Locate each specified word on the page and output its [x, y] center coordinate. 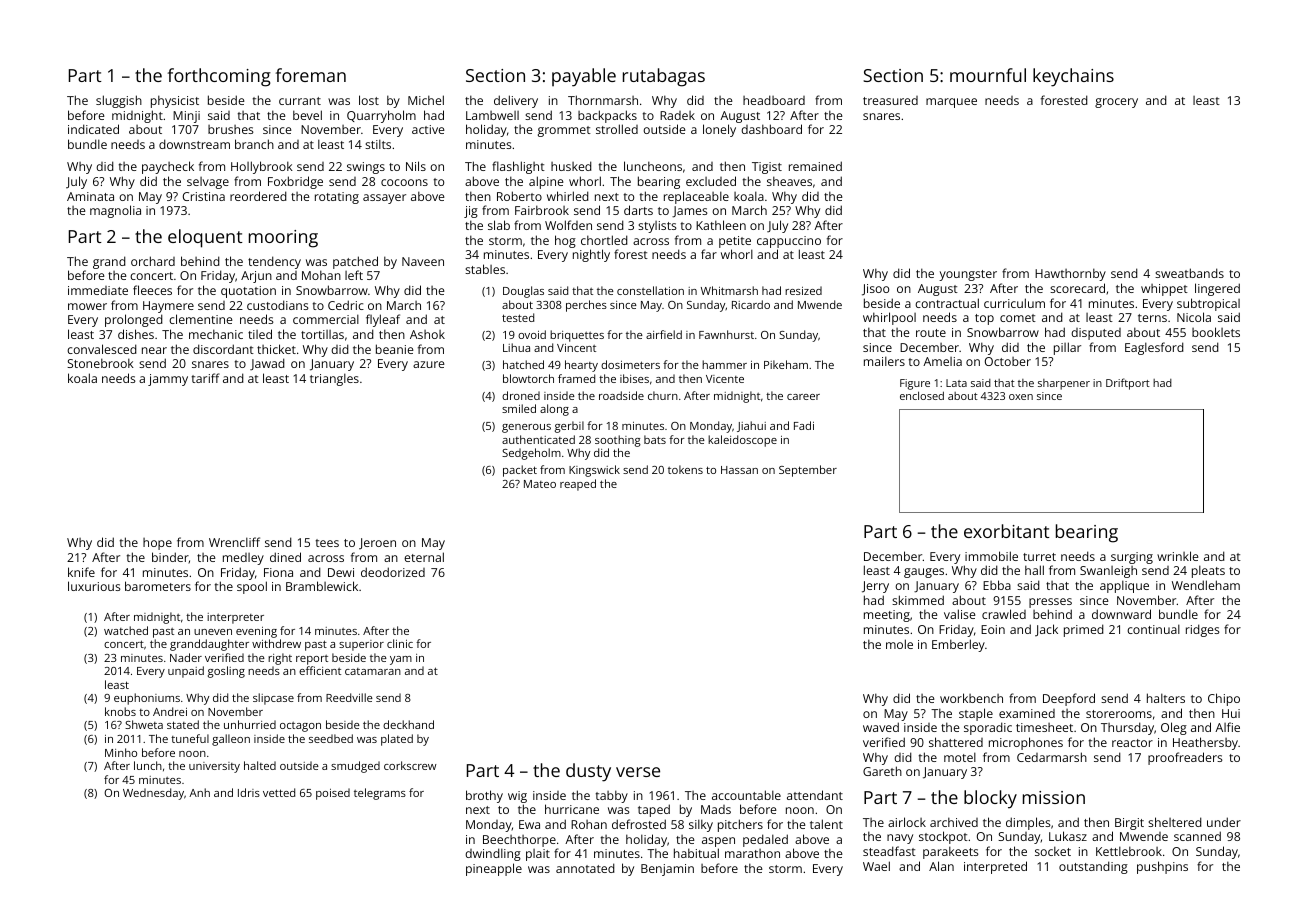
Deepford [1069, 699]
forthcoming [219, 77]
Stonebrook [100, 363]
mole [899, 644]
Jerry [875, 587]
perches [586, 306]
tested [518, 317]
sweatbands [1189, 273]
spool [252, 587]
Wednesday [153, 794]
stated [183, 724]
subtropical [1208, 304]
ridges [1203, 630]
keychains [1073, 77]
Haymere [168, 307]
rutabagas [664, 77]
